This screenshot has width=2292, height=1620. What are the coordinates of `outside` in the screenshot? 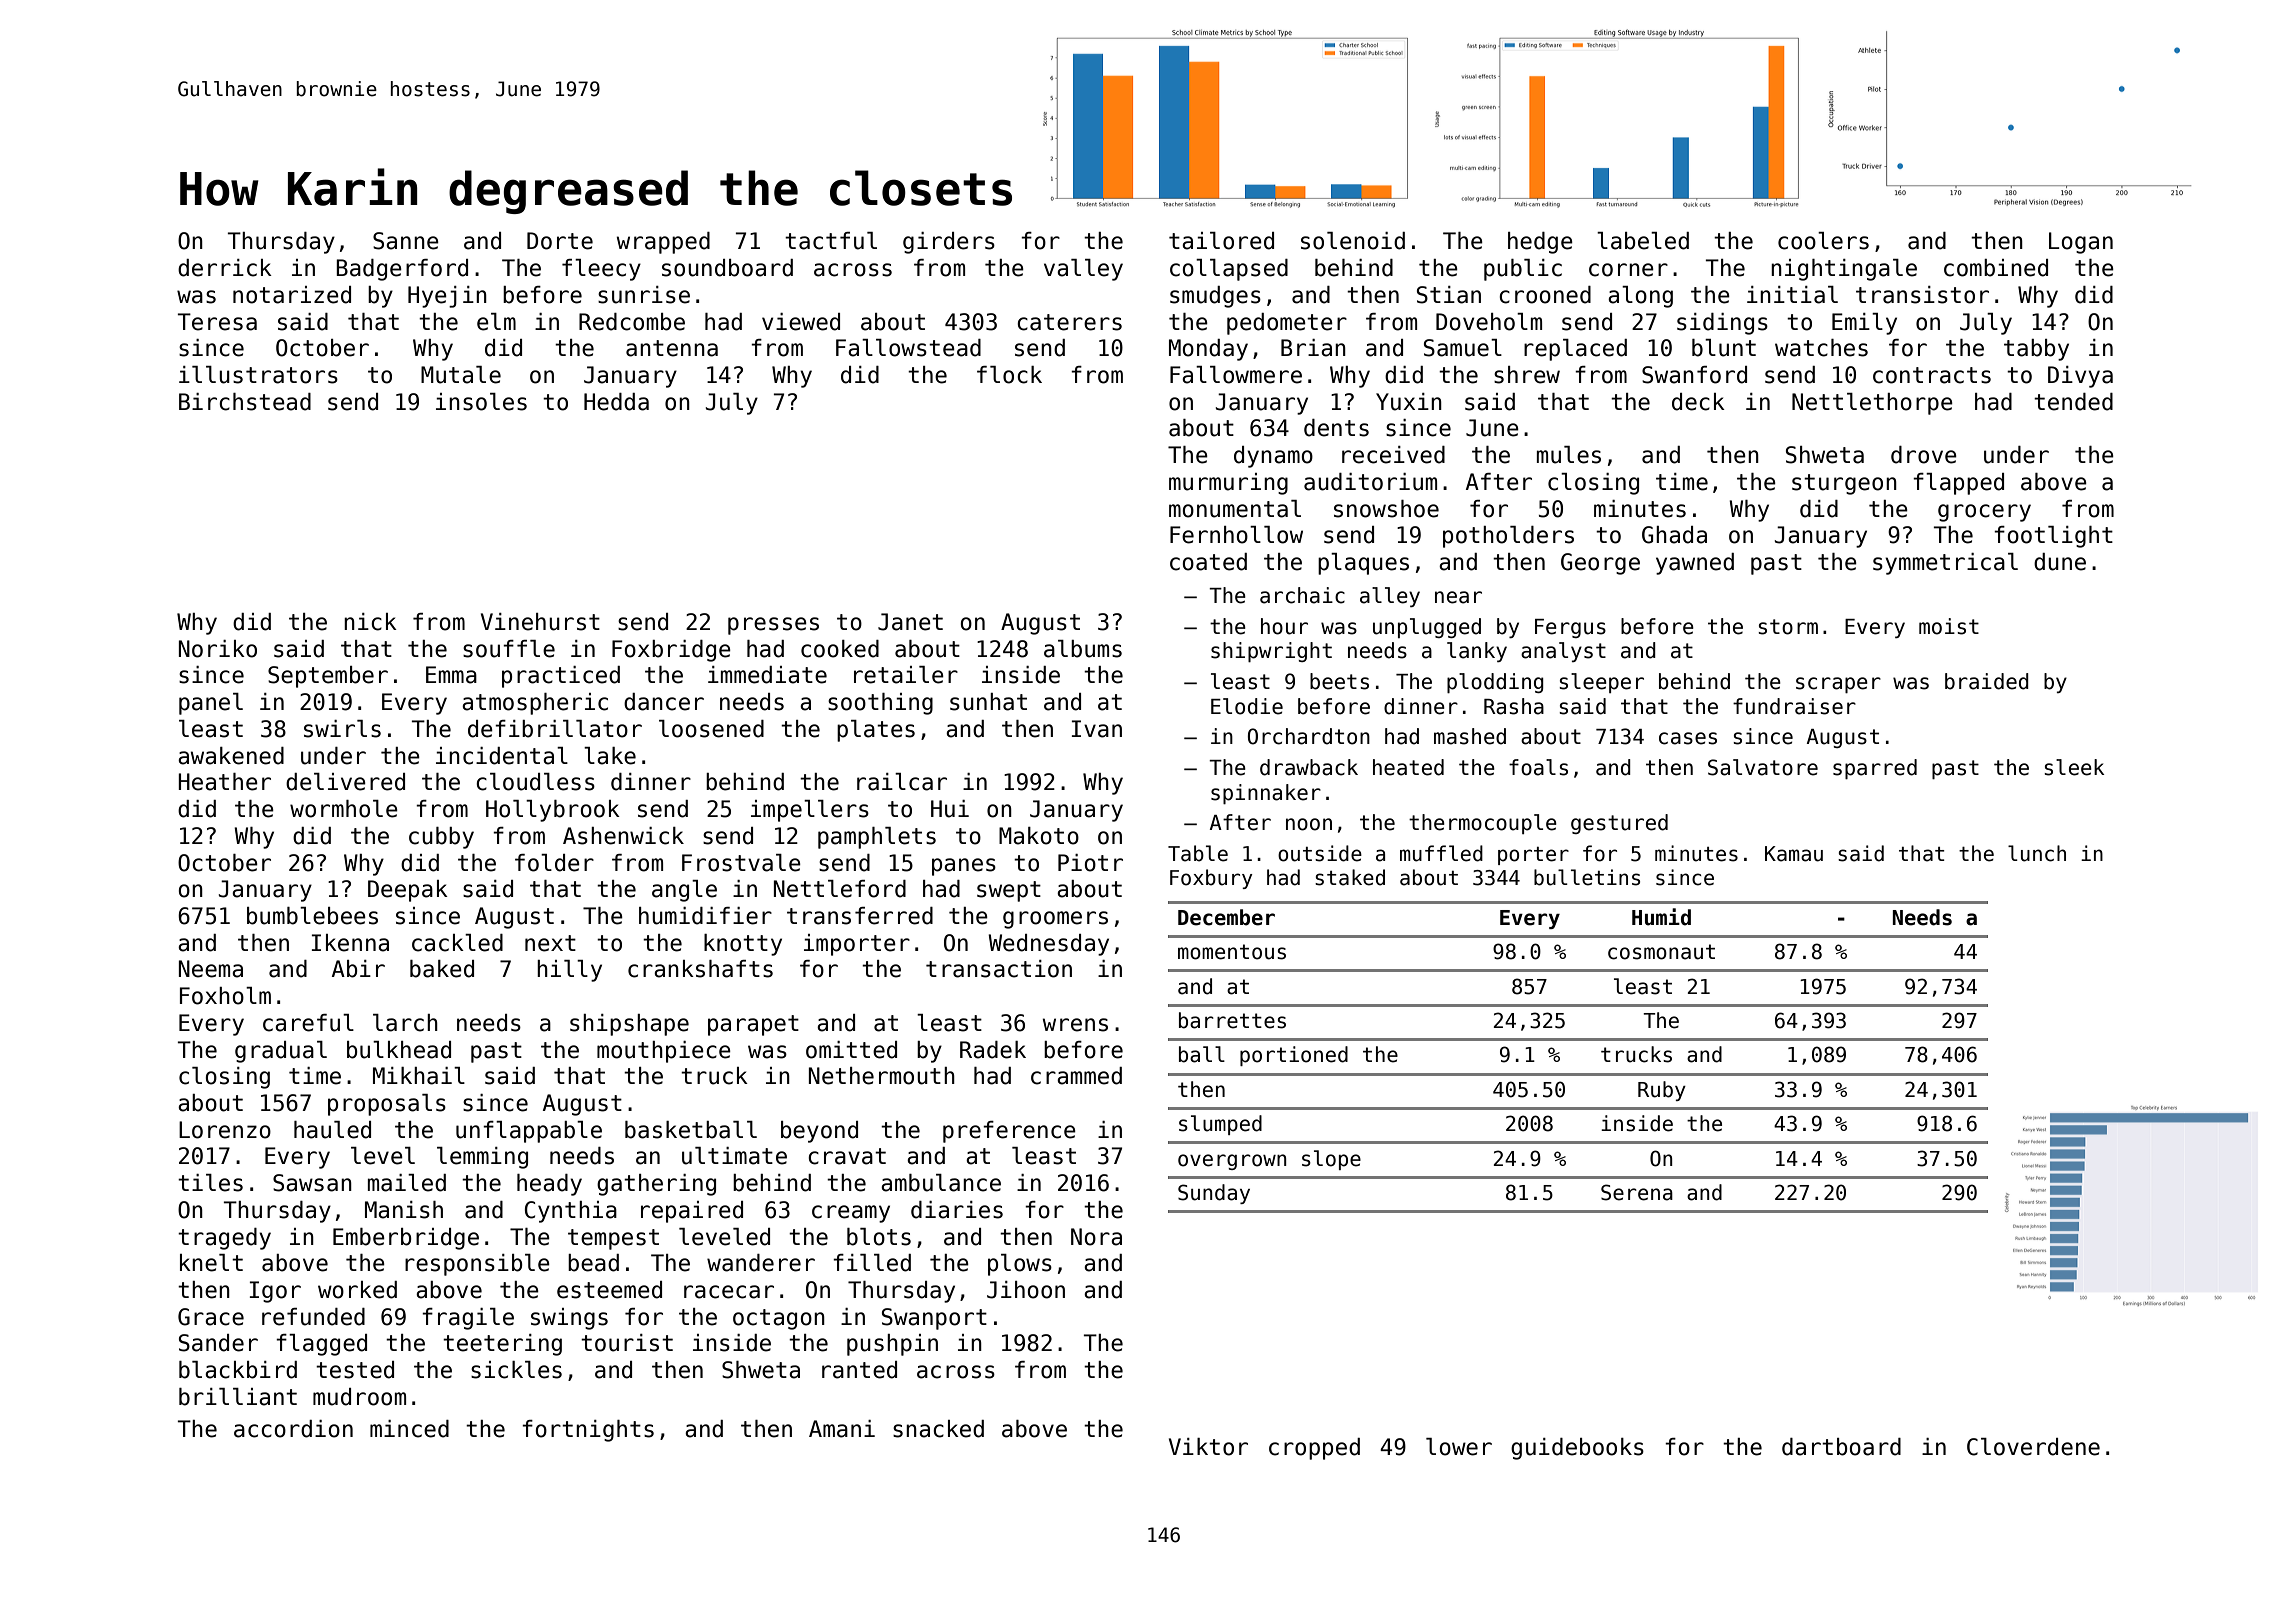 It's located at (1320, 853).
